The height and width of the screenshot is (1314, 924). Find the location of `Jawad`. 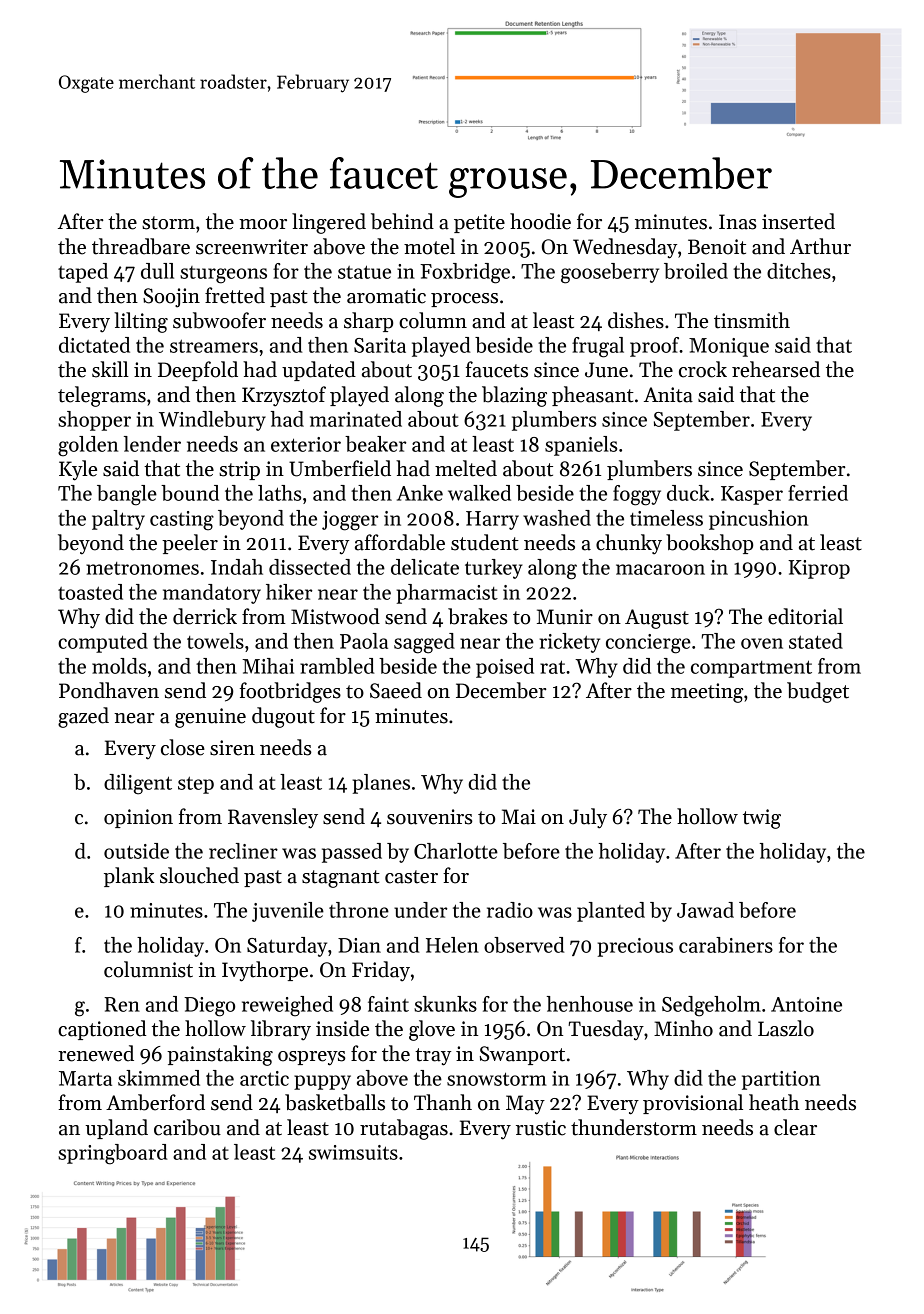

Jawad is located at coordinates (705, 910).
